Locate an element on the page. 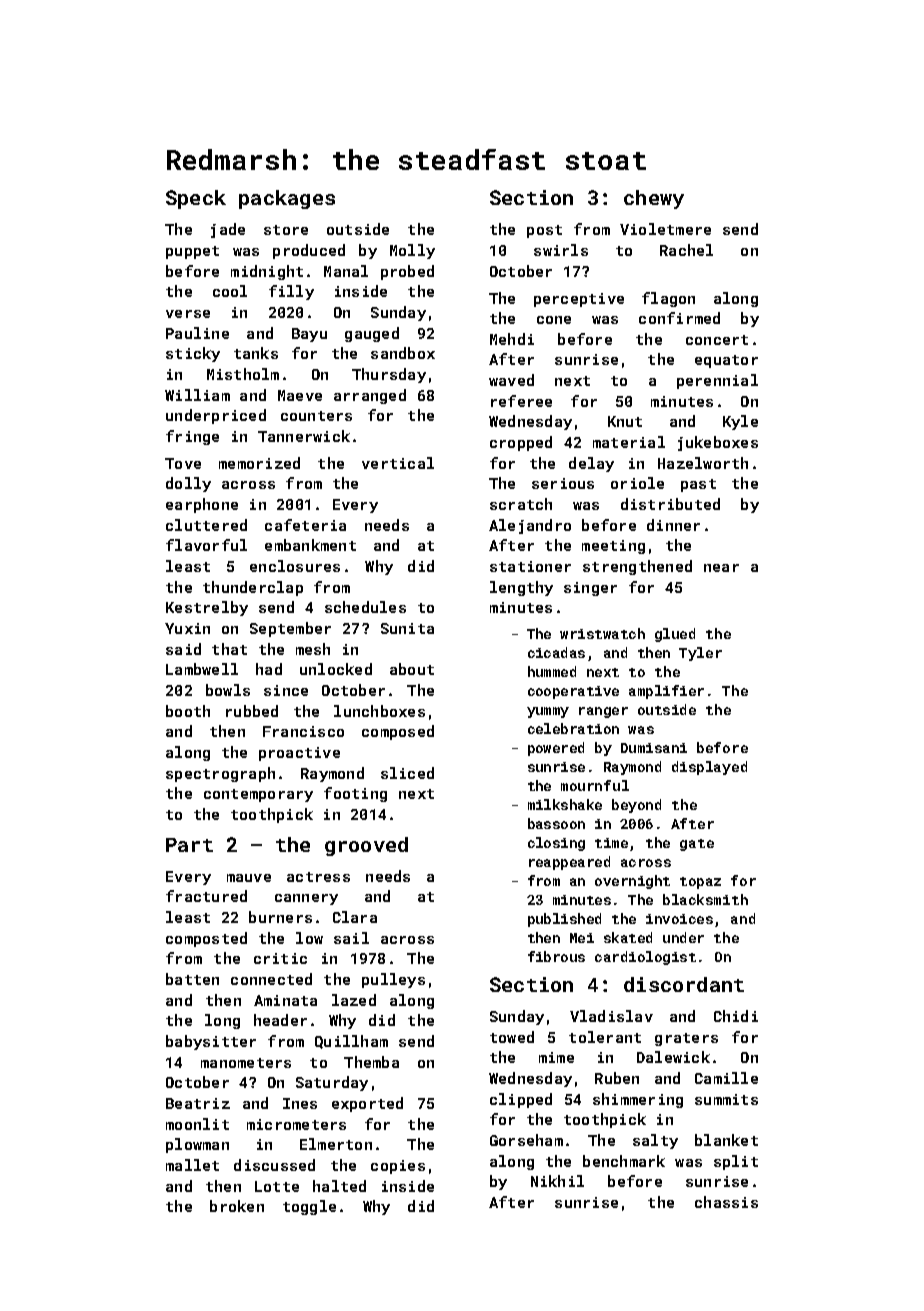  overnight is located at coordinates (632, 882).
